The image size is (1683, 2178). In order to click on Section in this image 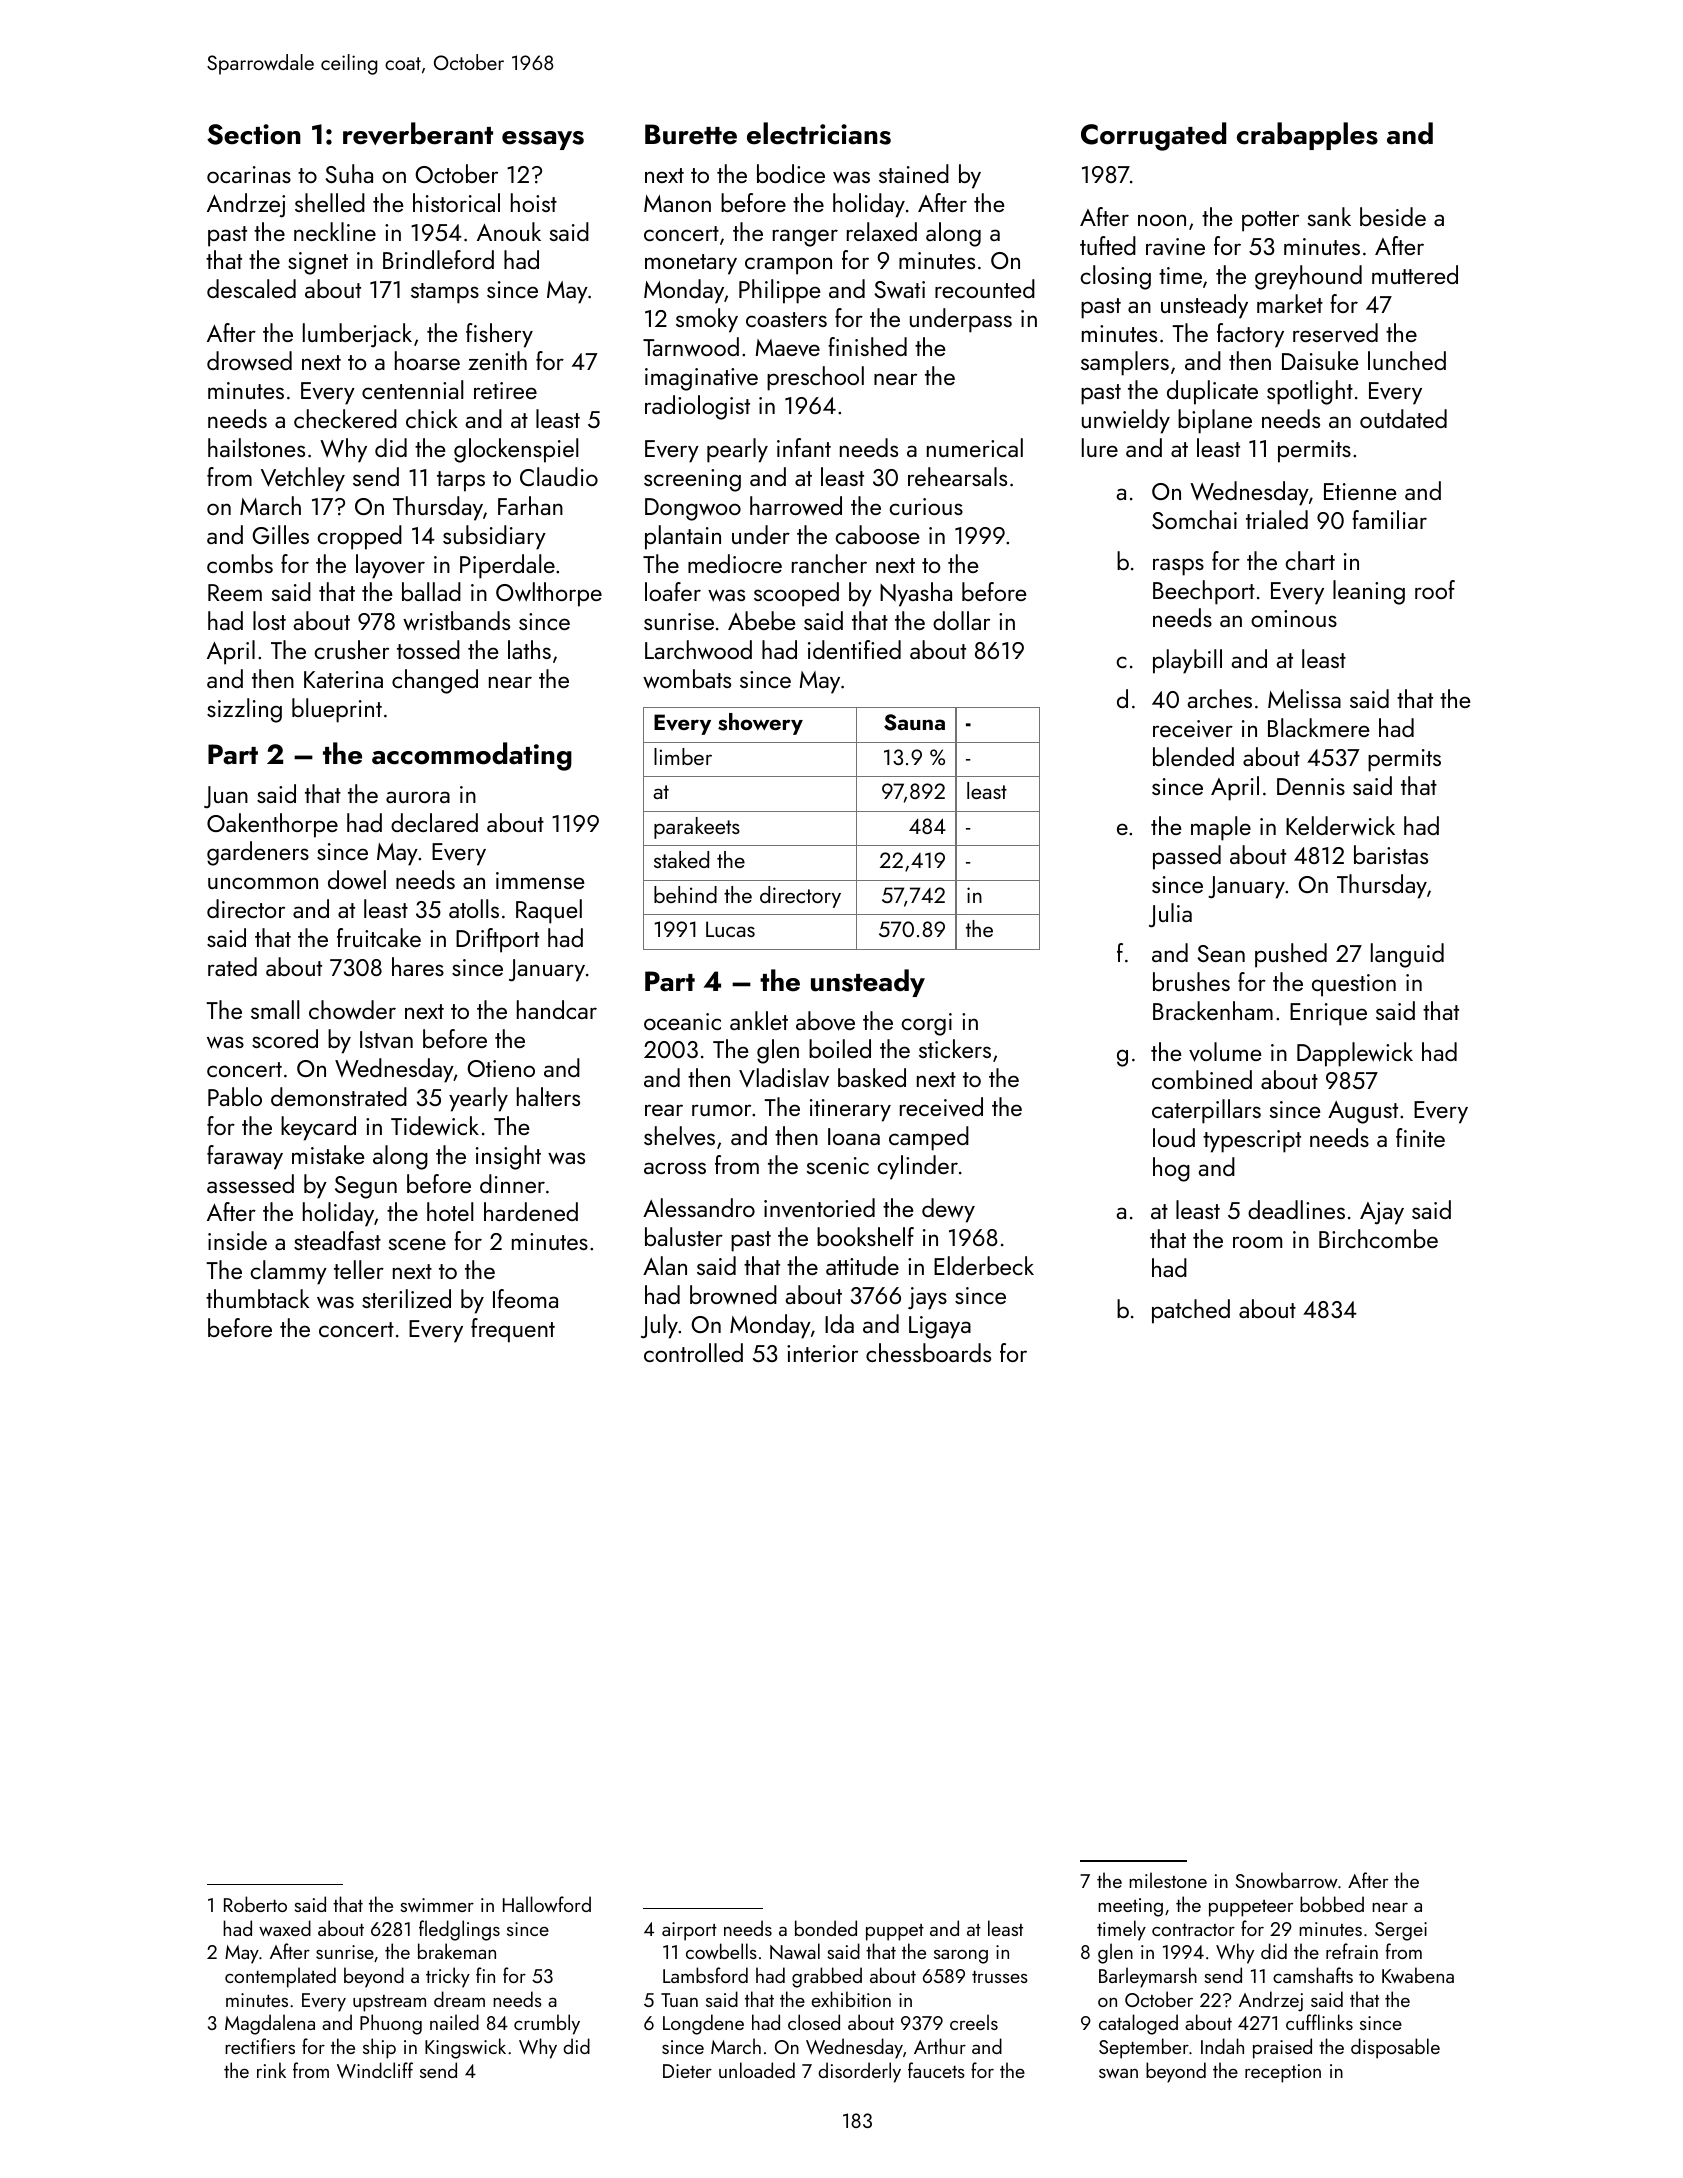, I will do `click(254, 134)`.
